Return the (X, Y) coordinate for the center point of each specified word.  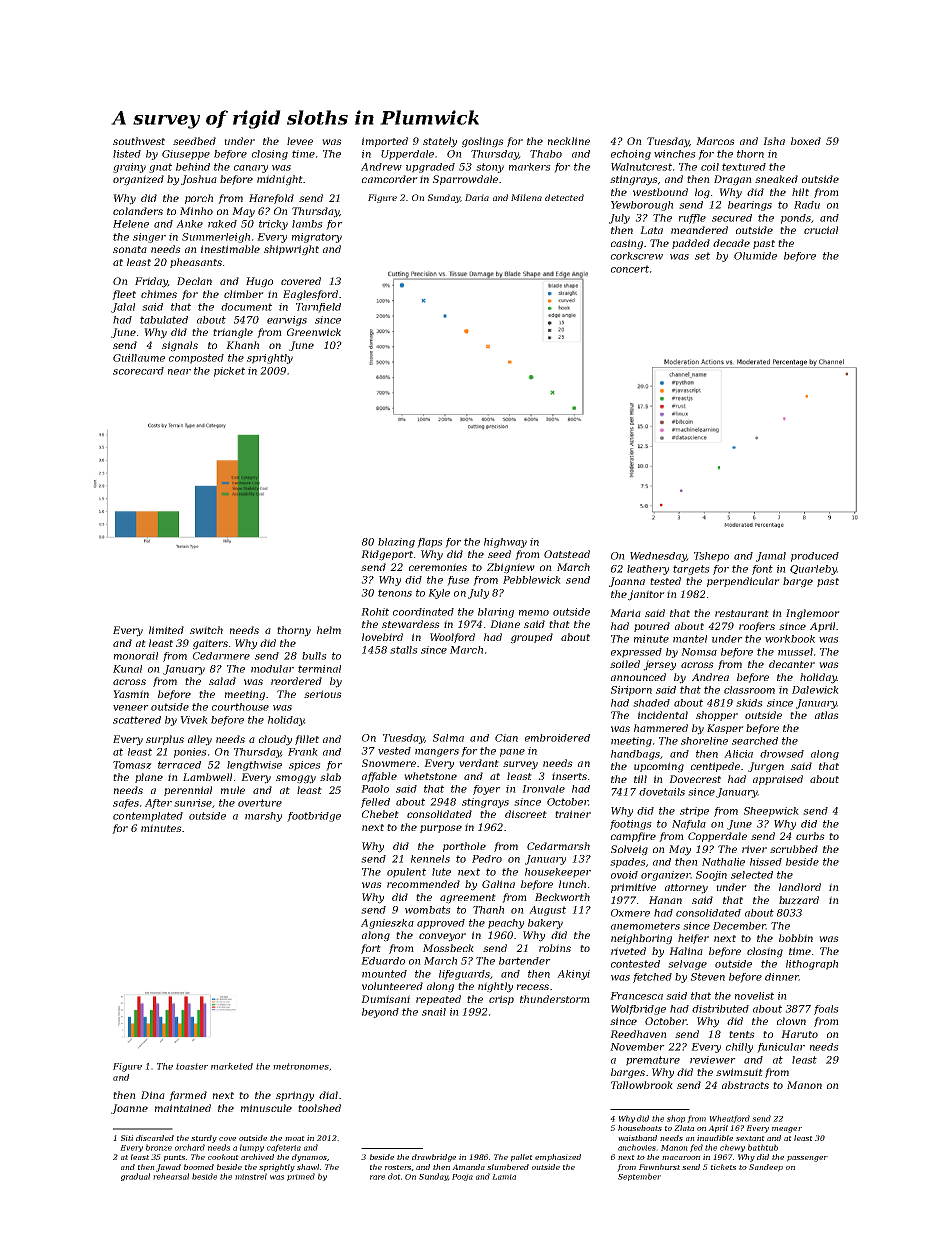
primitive (633, 888)
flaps (430, 543)
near (179, 372)
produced (815, 557)
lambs (307, 224)
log (702, 193)
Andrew (381, 167)
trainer (573, 814)
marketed (232, 1066)
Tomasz (132, 765)
